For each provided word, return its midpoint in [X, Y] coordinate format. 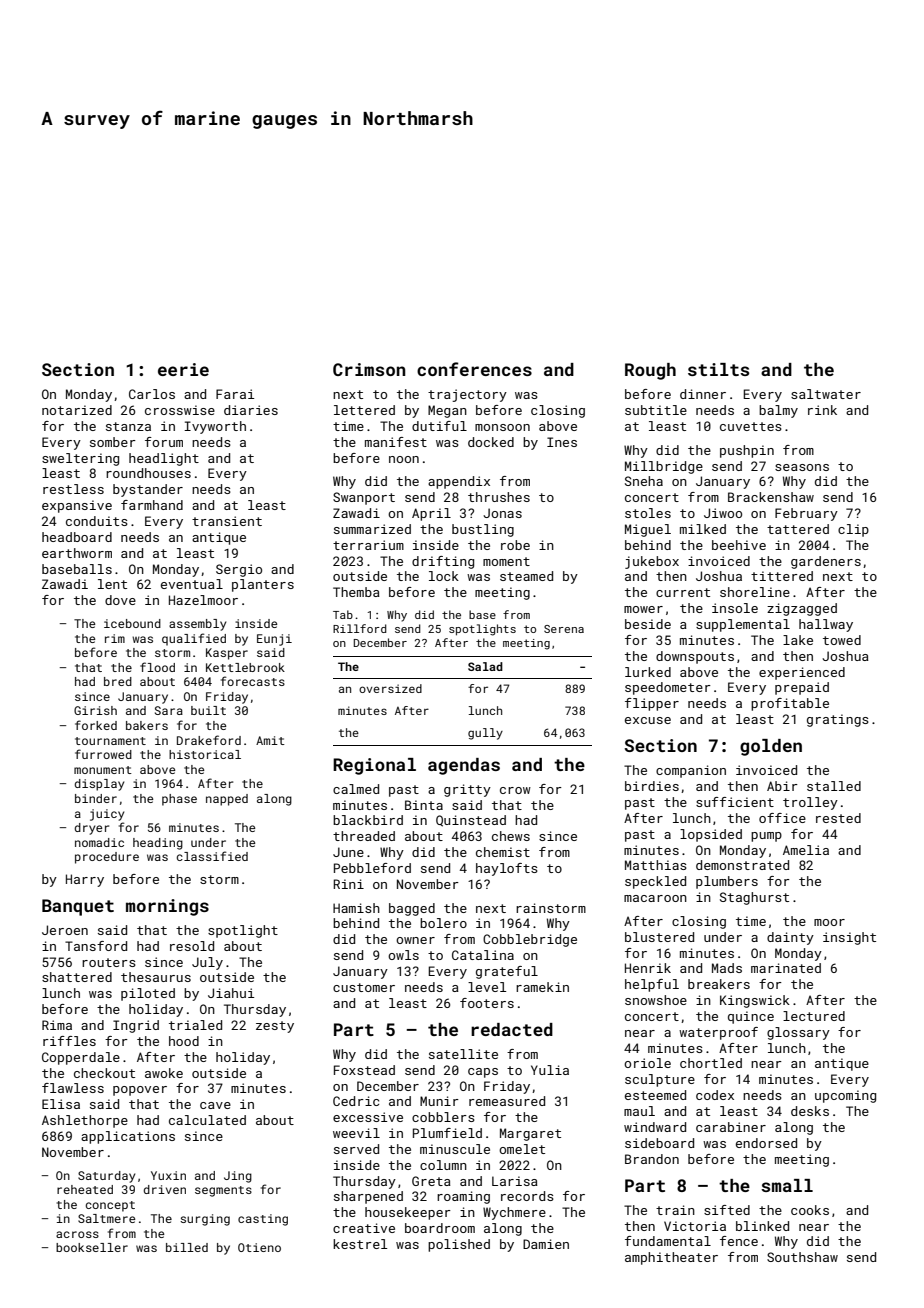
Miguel [648, 530]
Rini [348, 884]
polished [459, 1245]
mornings [167, 907]
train [675, 1210]
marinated [786, 968]
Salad [485, 666]
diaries [251, 410]
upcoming [845, 1096]
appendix [459, 482]
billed [187, 1247]
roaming [463, 1197]
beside [648, 624]
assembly [197, 625]
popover [140, 1091]
